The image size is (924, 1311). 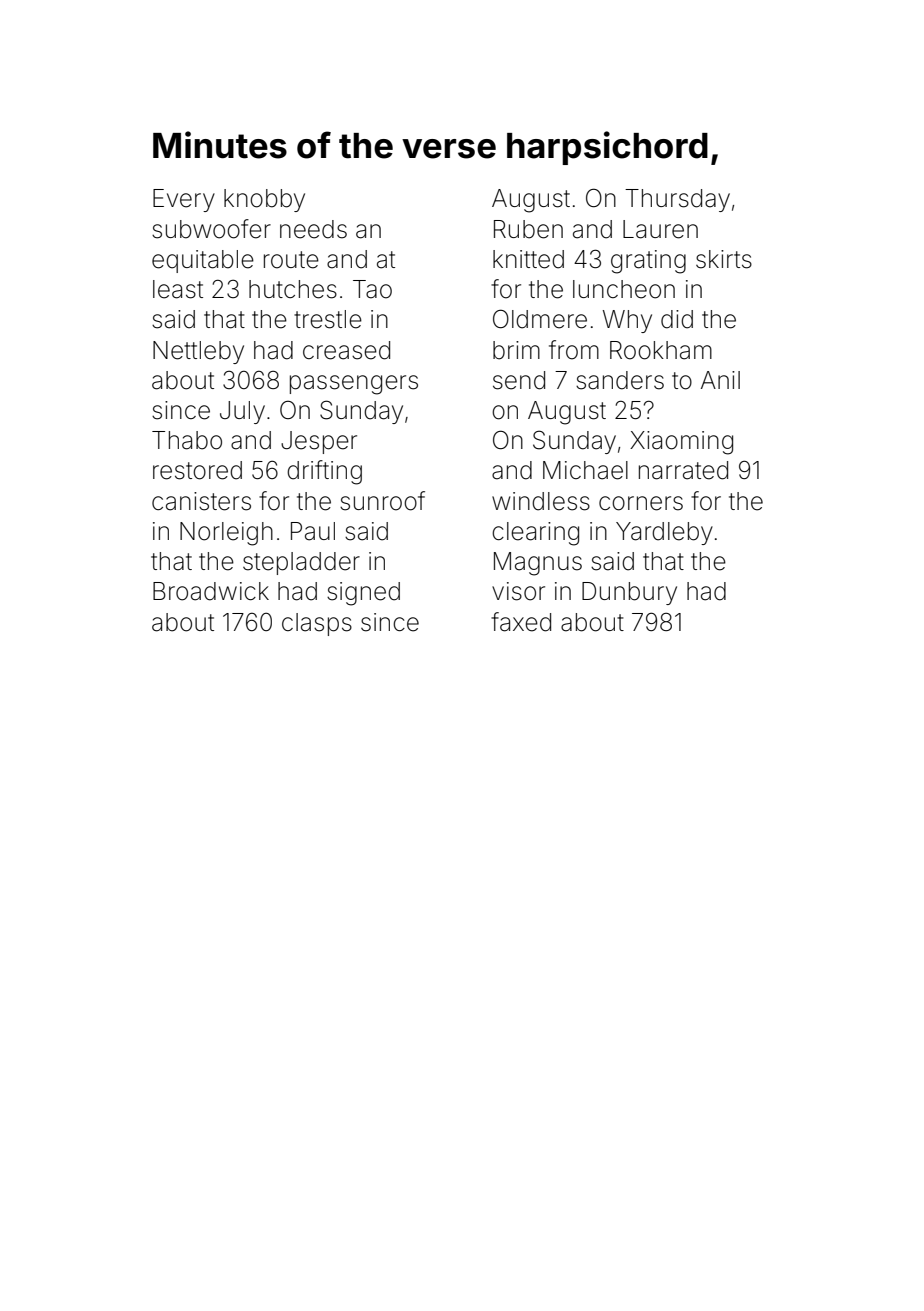 What do you see at coordinates (301, 563) in the screenshot?
I see `stepladder` at bounding box center [301, 563].
